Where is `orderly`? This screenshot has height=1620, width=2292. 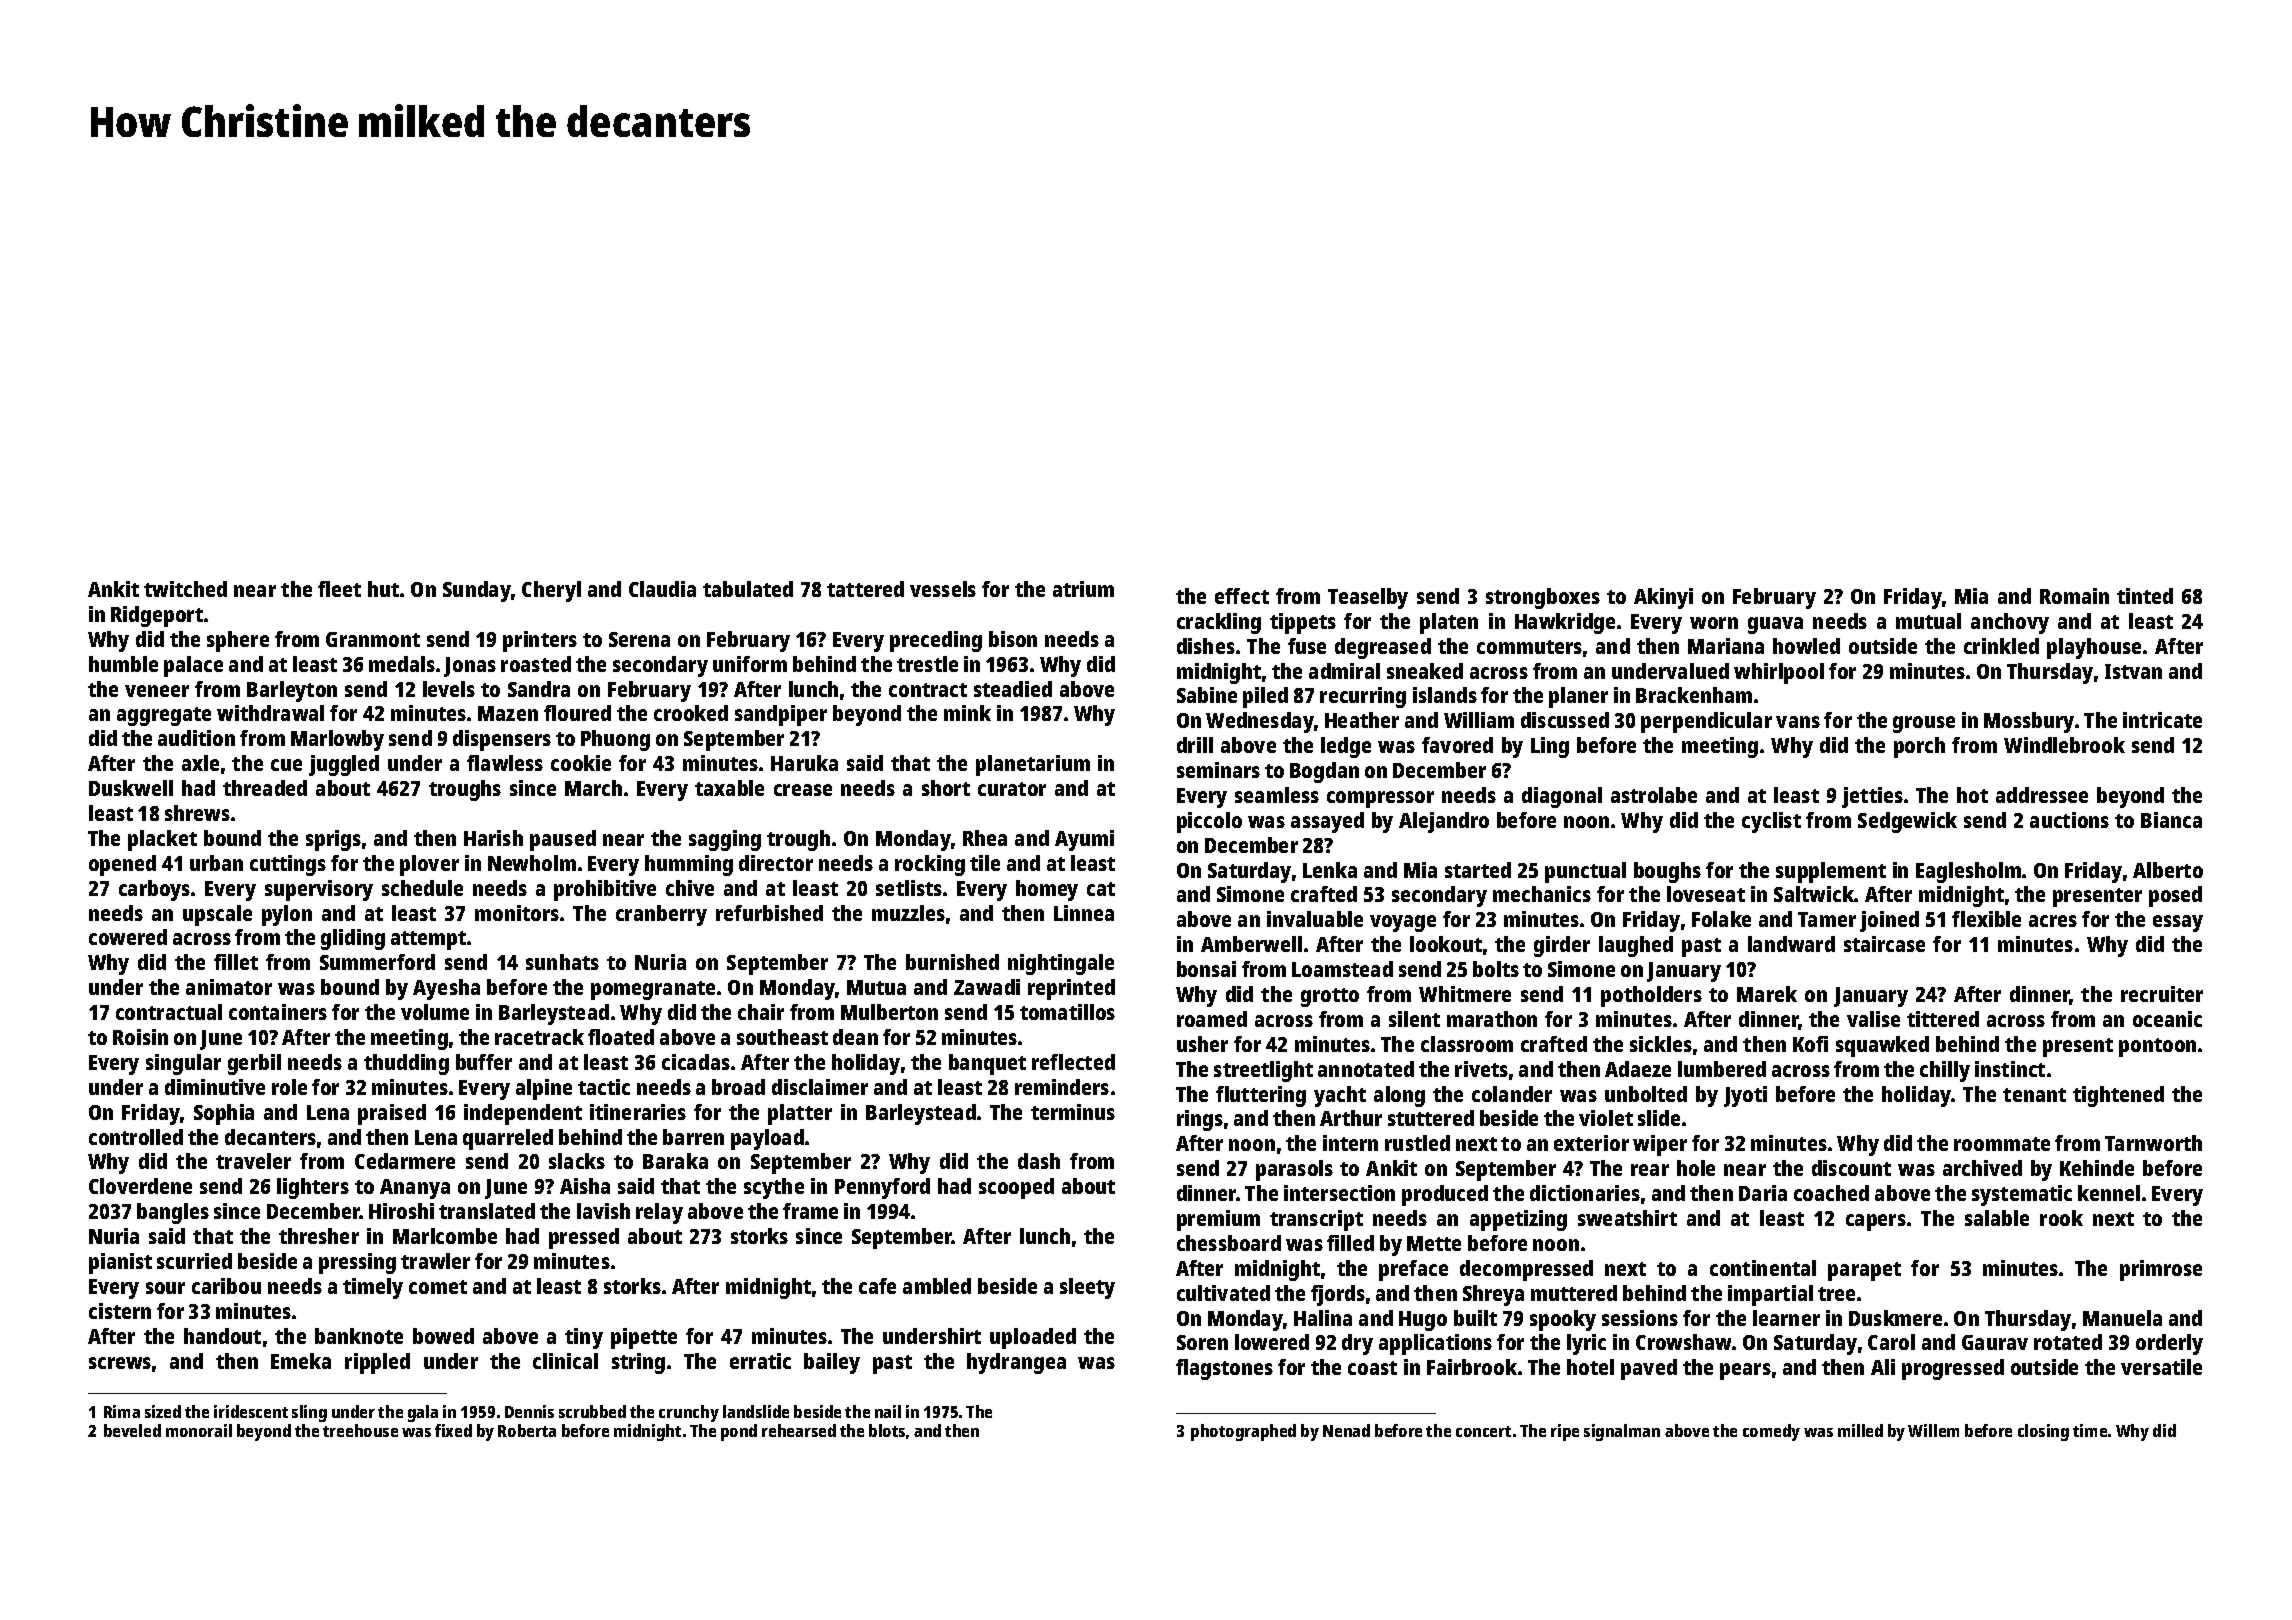 orderly is located at coordinates (2169, 1344).
